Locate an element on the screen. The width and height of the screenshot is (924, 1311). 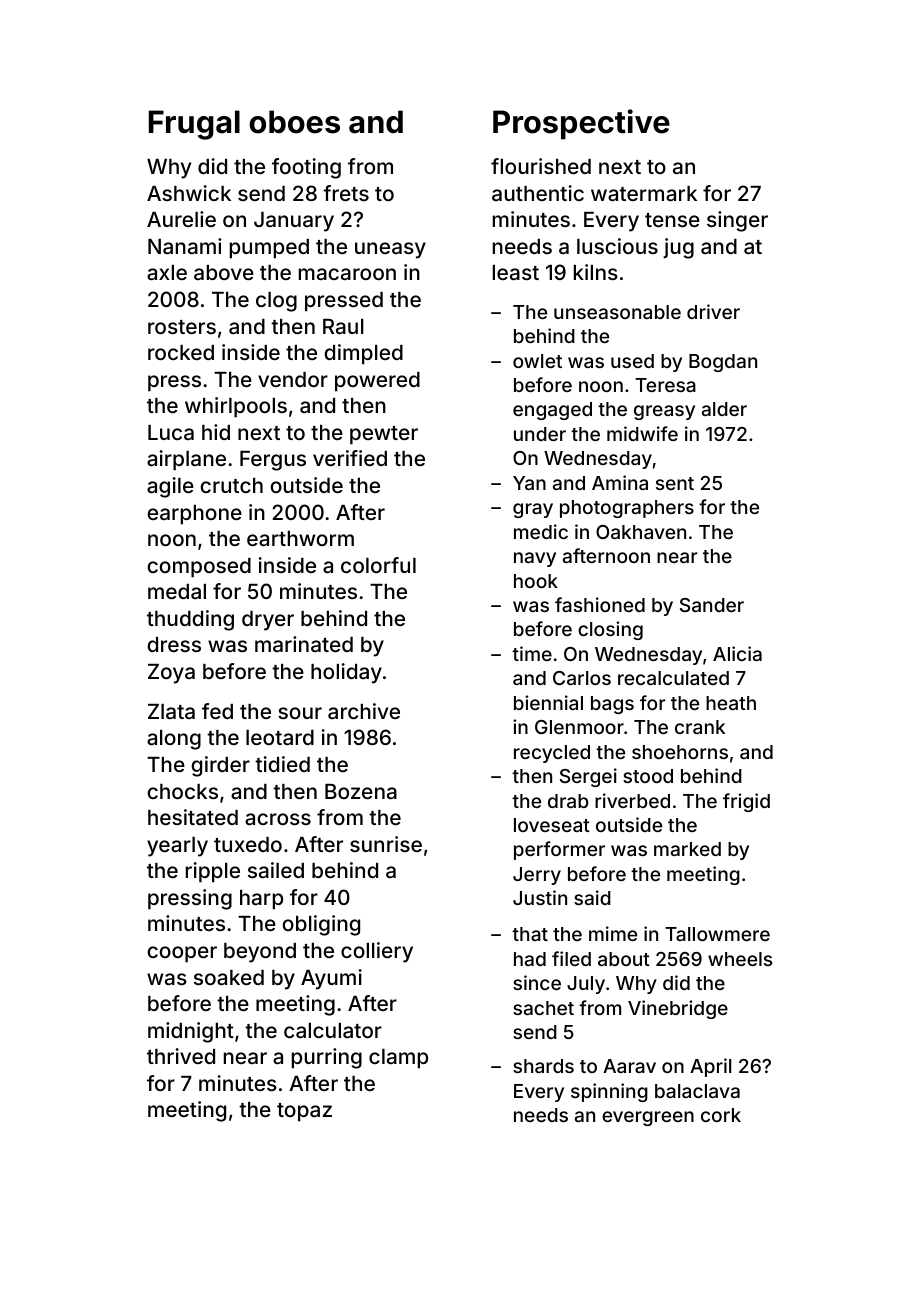
clamp is located at coordinates (398, 1059).
